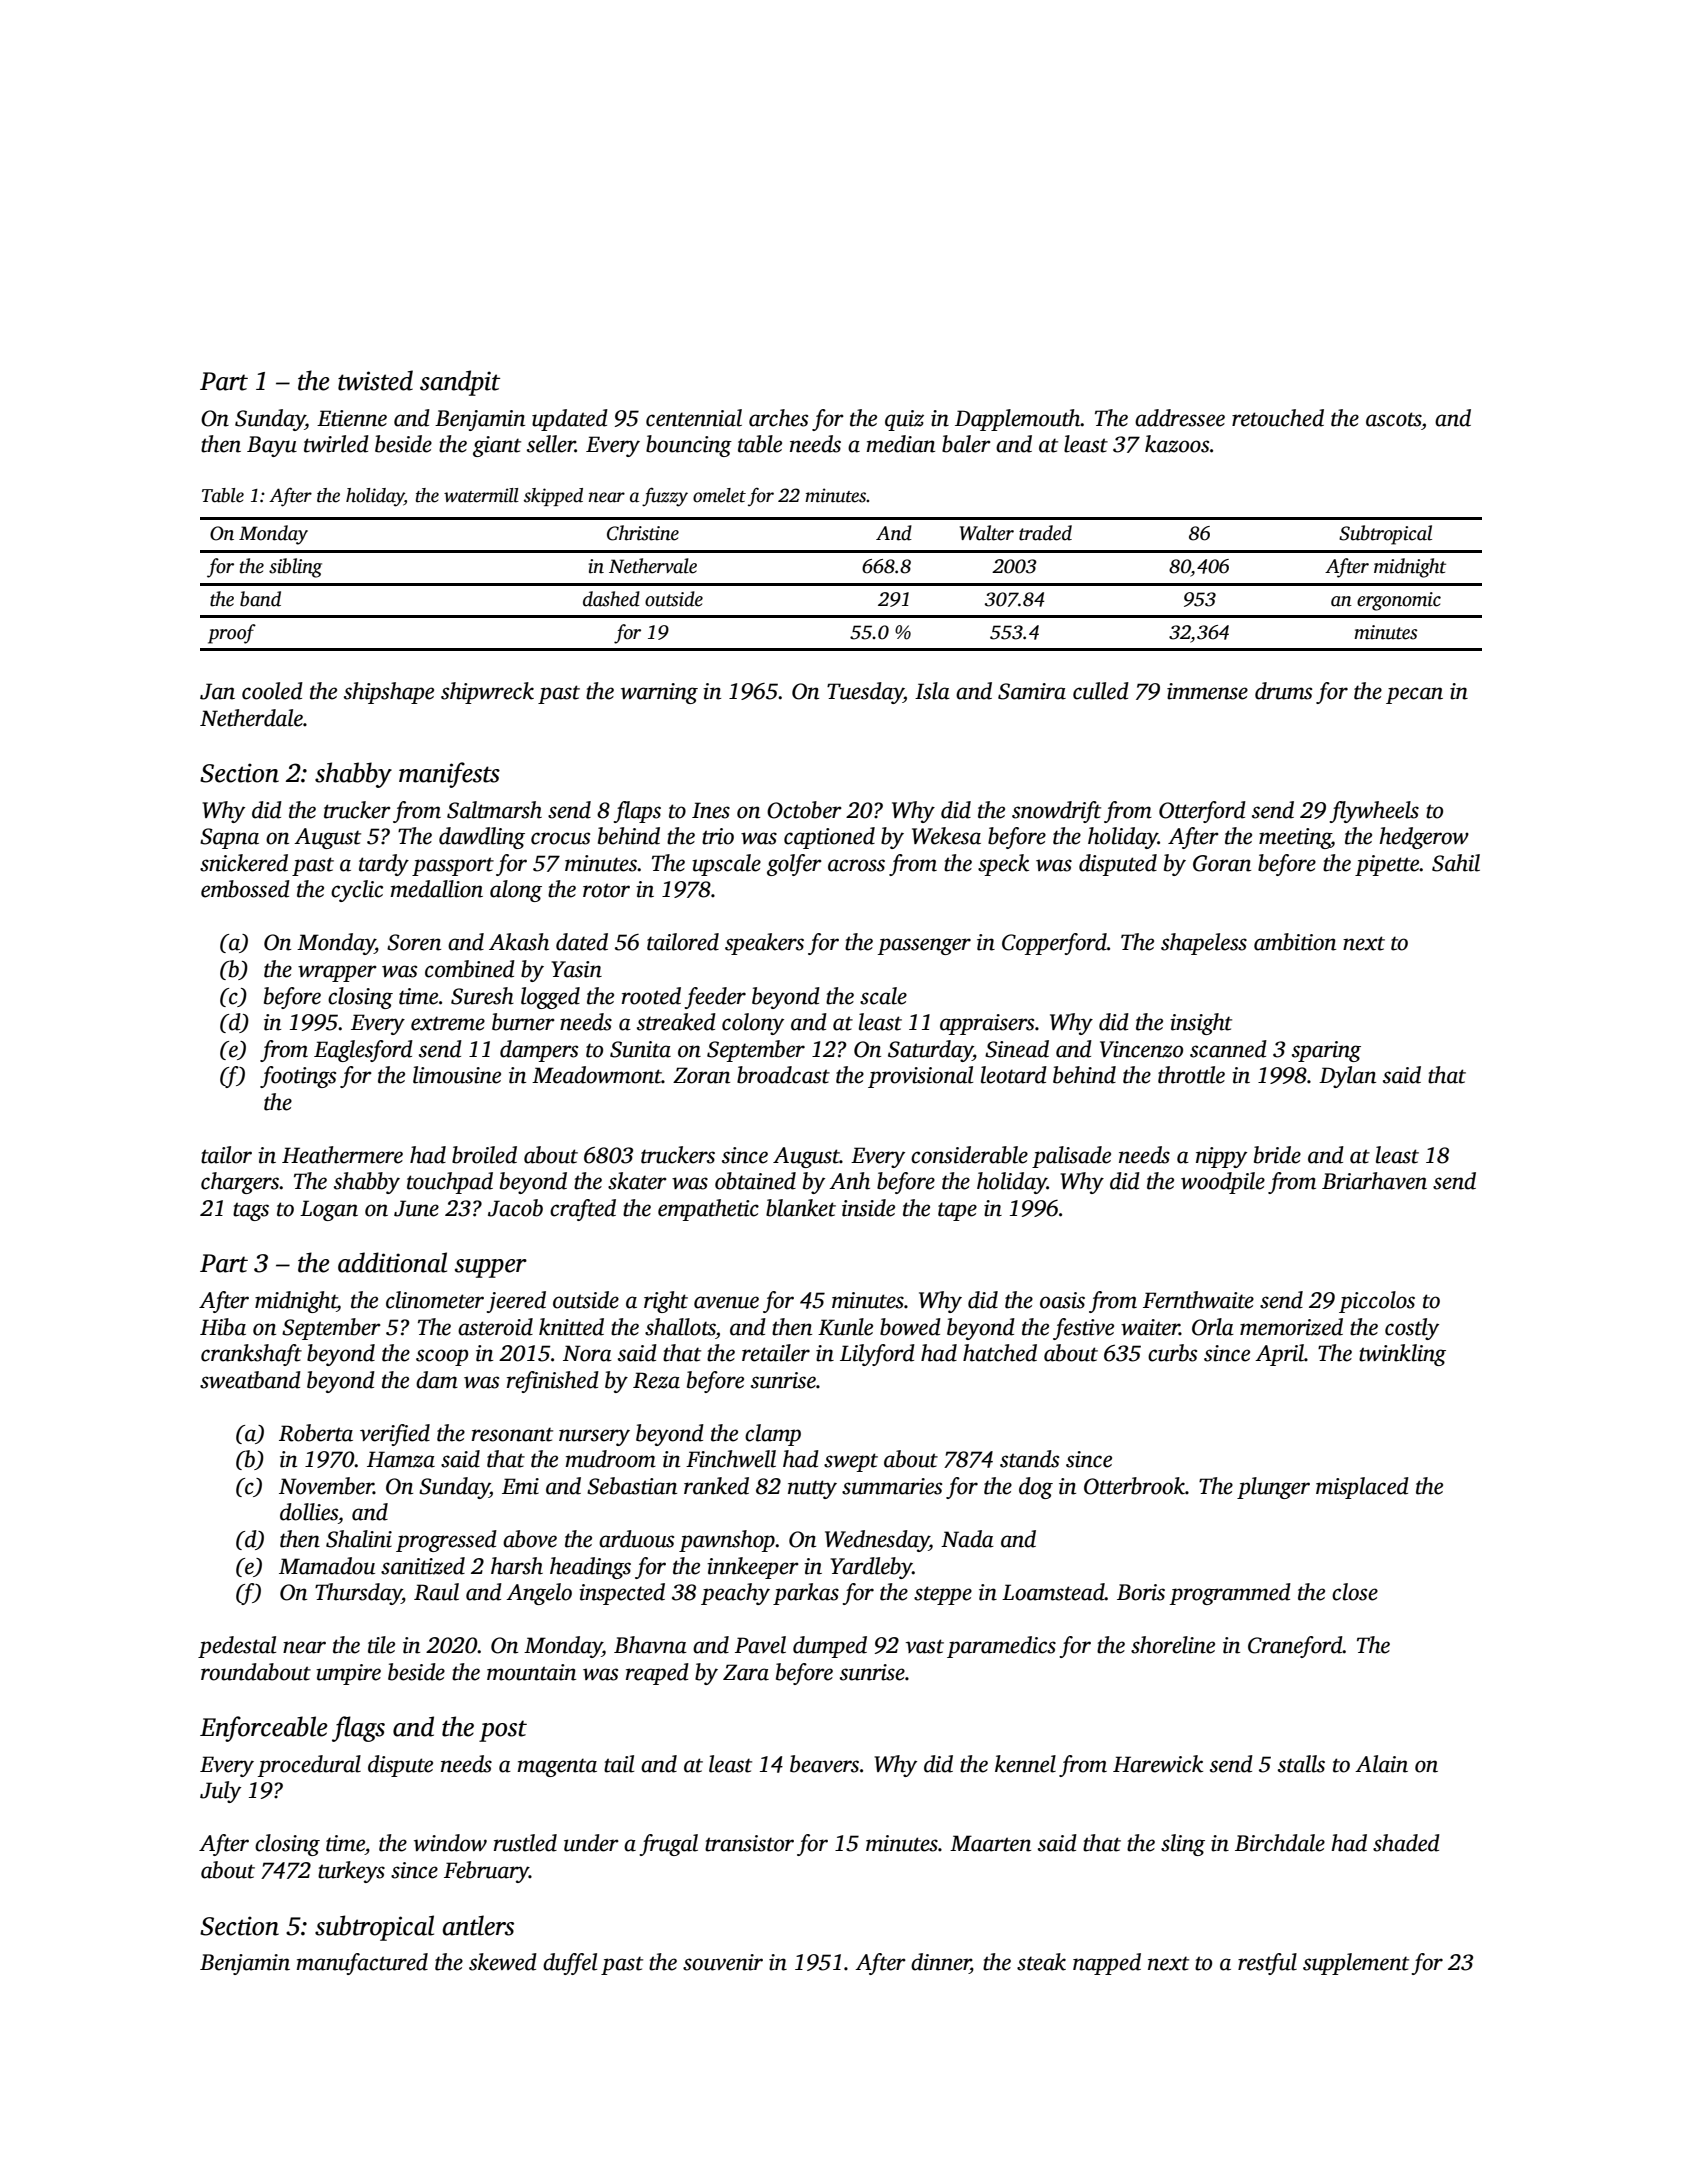 Image resolution: width=1683 pixels, height=2178 pixels. What do you see at coordinates (1412, 1329) in the screenshot?
I see `costly` at bounding box center [1412, 1329].
